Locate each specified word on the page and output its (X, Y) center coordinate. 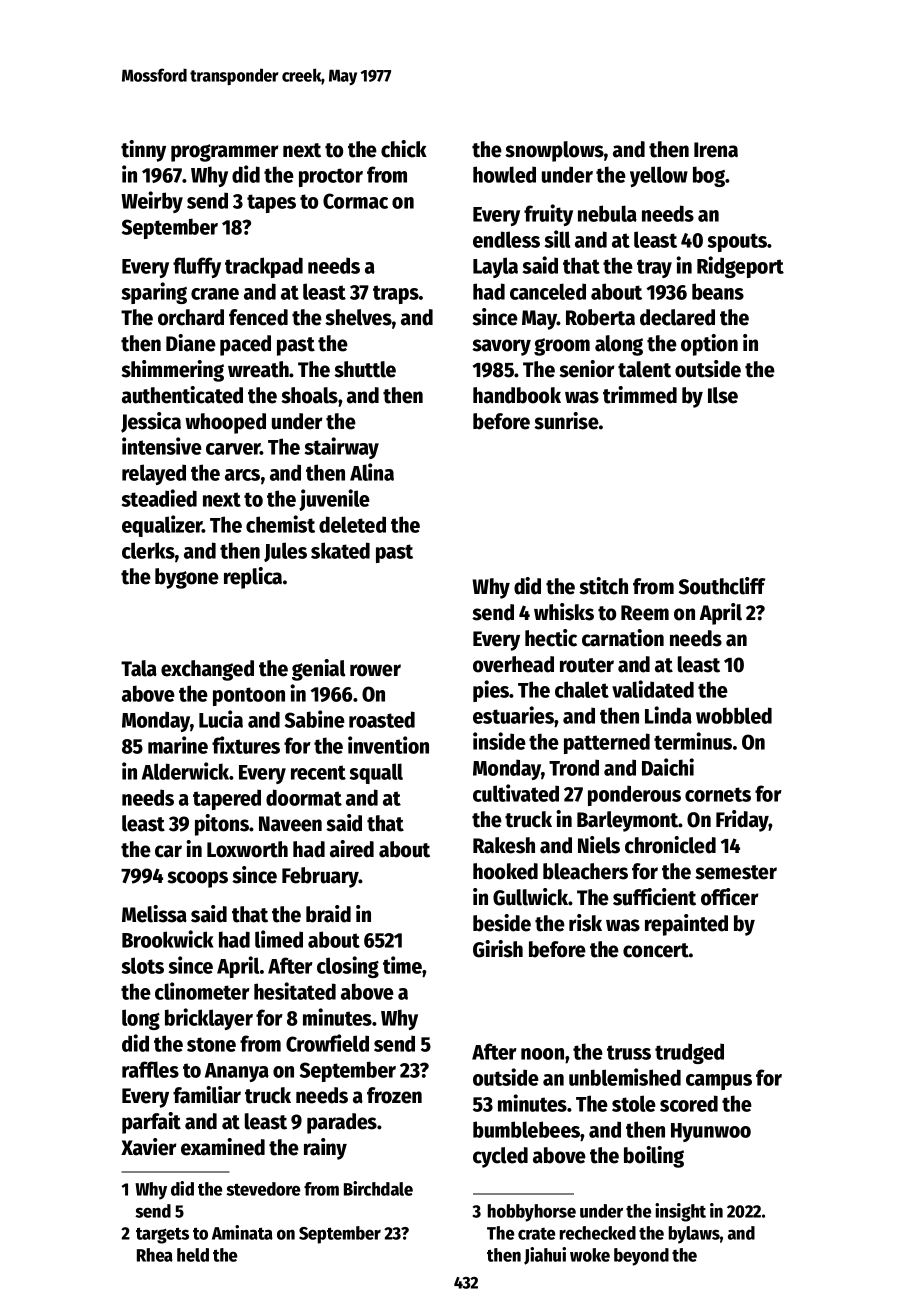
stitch (603, 586)
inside (499, 741)
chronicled (670, 845)
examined (223, 1147)
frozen (394, 1095)
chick (404, 149)
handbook (517, 395)
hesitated (295, 991)
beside (502, 923)
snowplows (554, 151)
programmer (225, 153)
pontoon (249, 696)
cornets (718, 794)
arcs (242, 475)
